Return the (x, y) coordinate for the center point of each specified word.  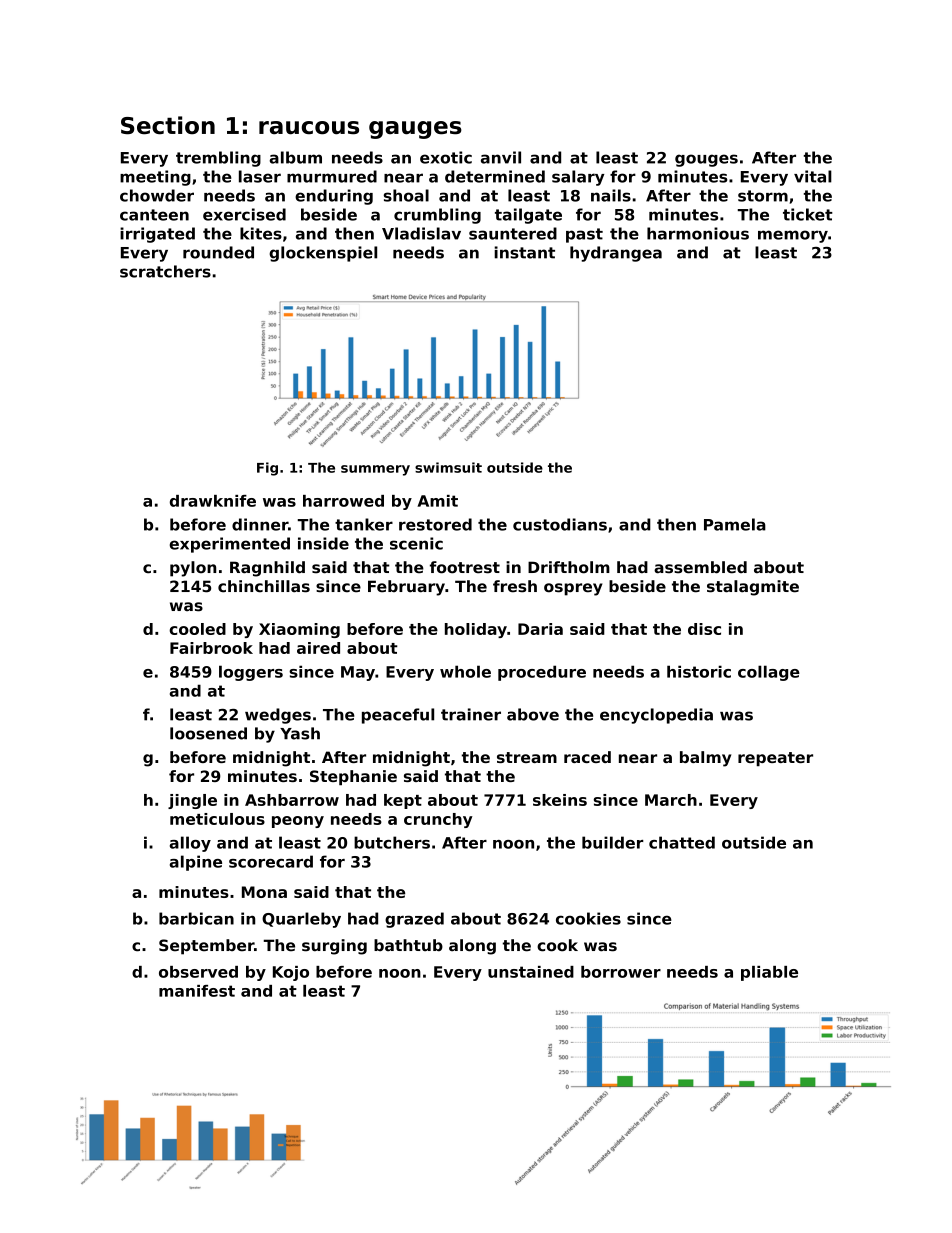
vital (813, 176)
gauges (415, 130)
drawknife (213, 501)
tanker (364, 524)
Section (168, 125)
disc (704, 629)
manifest (197, 991)
